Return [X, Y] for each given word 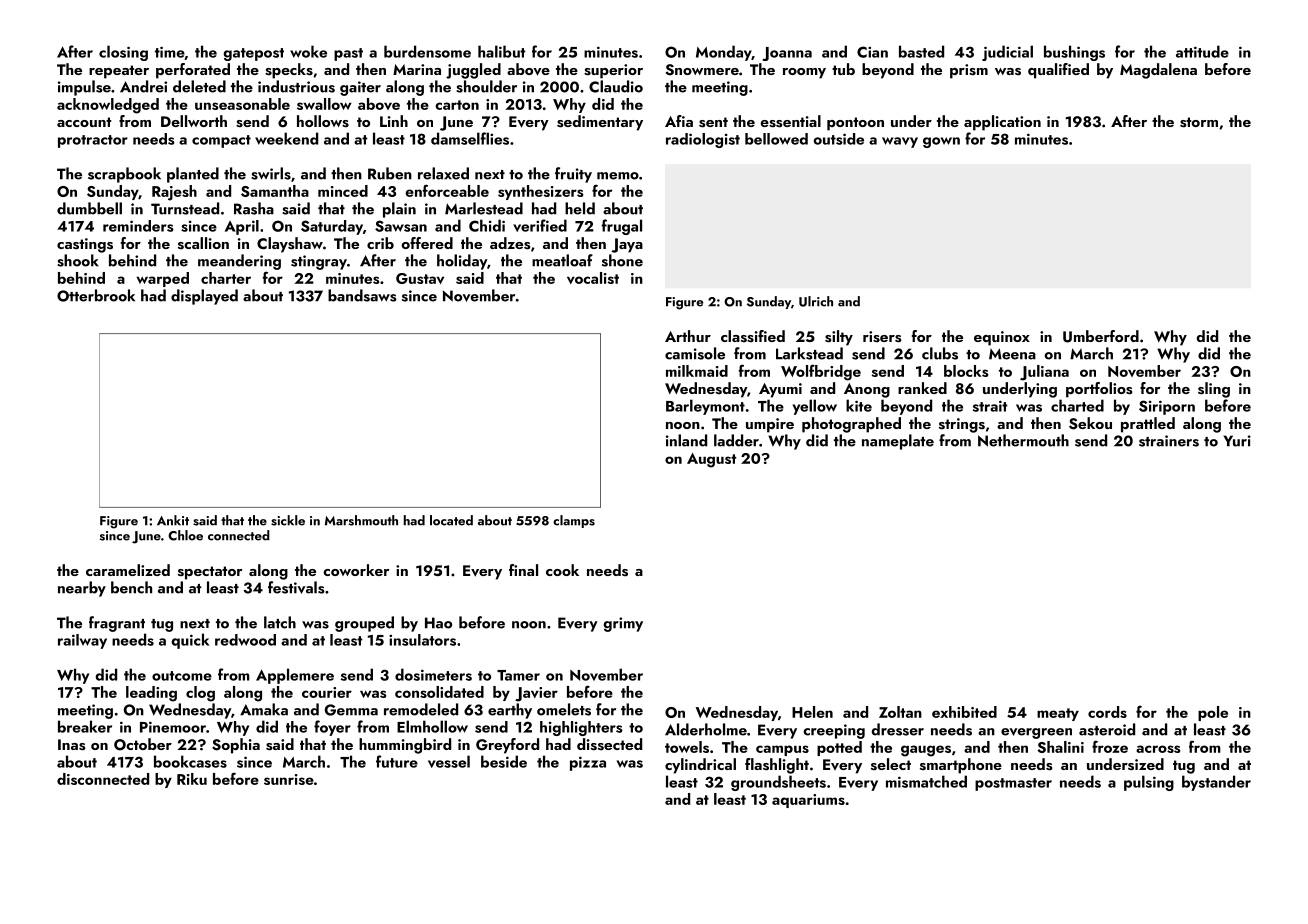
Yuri [1237, 441]
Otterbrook [96, 295]
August [711, 460]
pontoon [855, 124]
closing [123, 53]
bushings [1074, 53]
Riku [192, 779]
